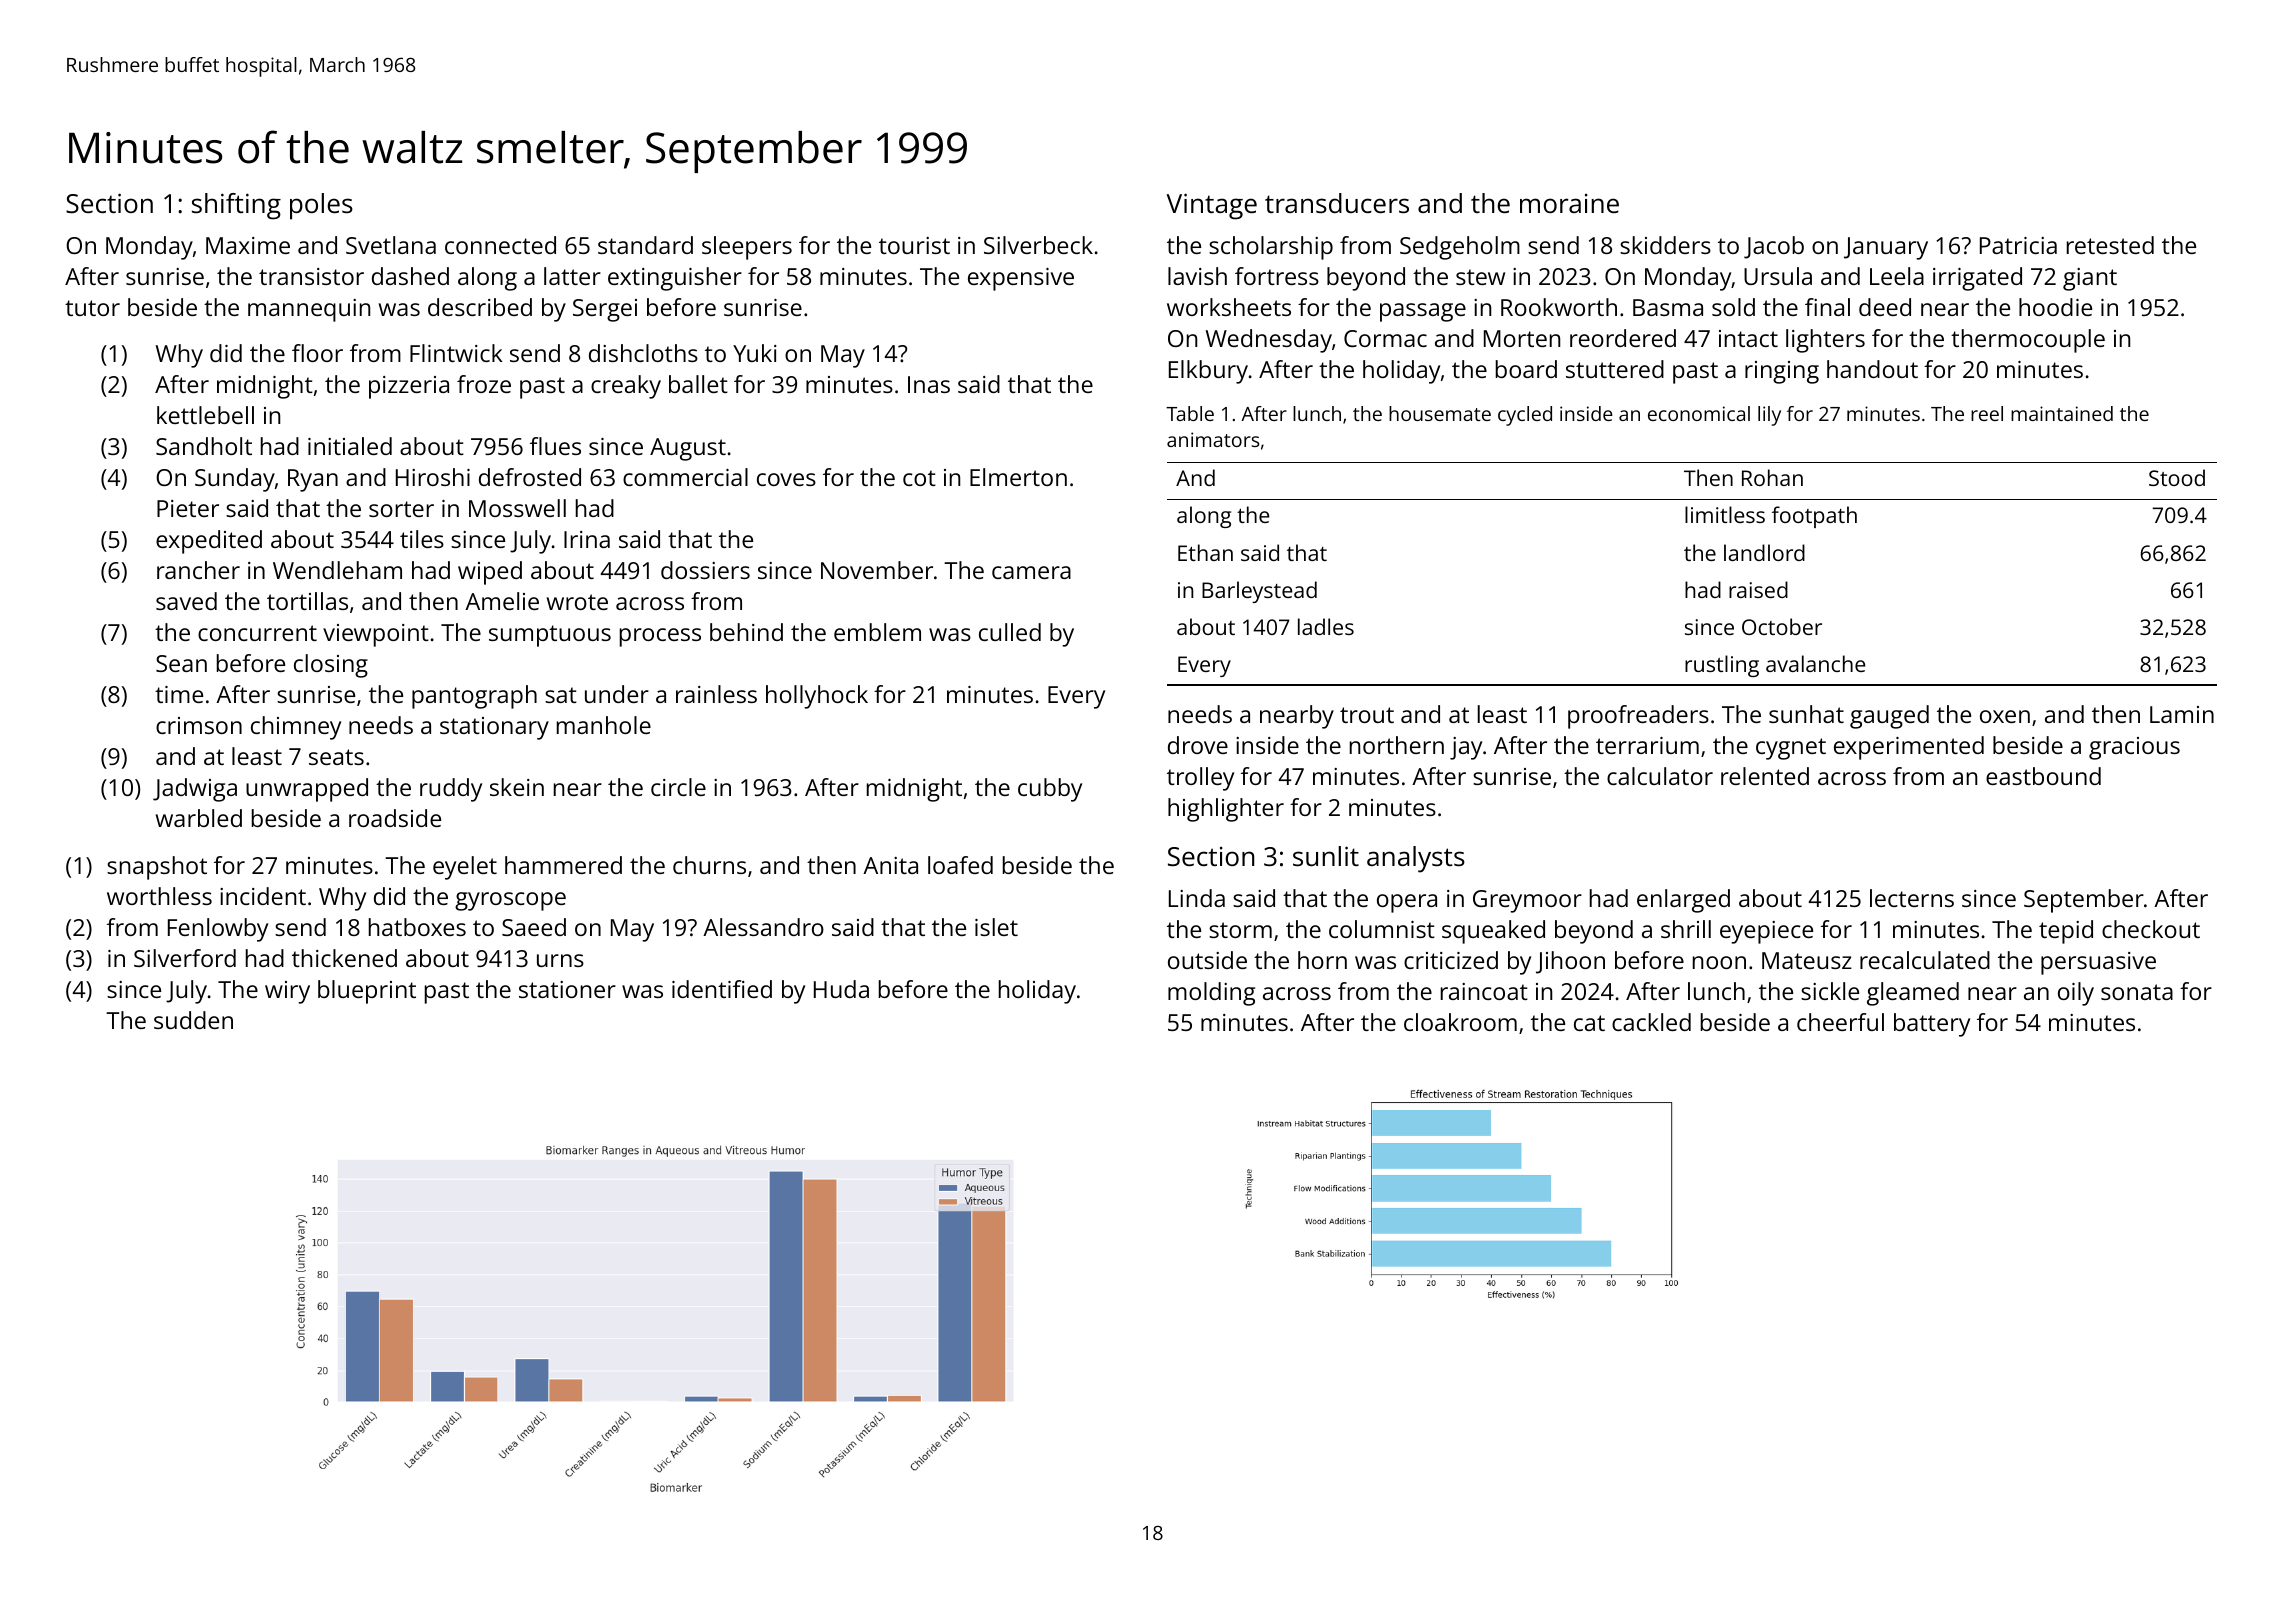  What do you see at coordinates (1211, 206) in the screenshot?
I see `Vintage` at bounding box center [1211, 206].
